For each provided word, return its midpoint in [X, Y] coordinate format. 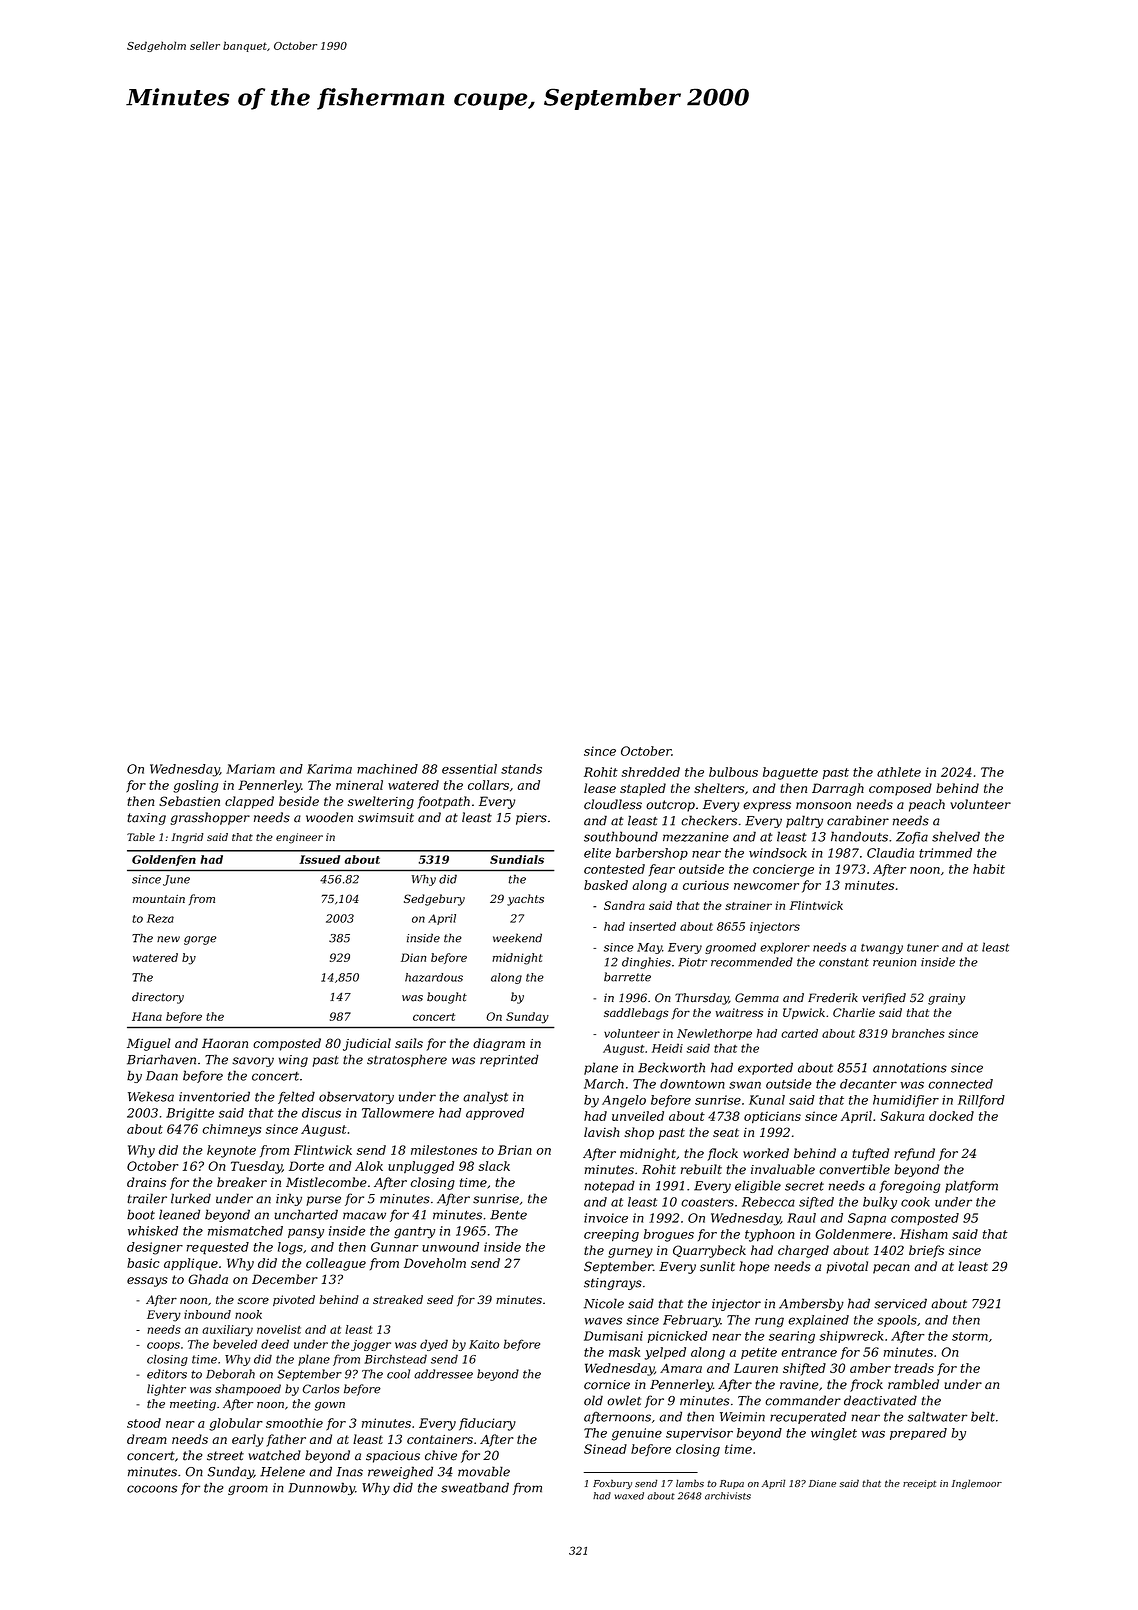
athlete [899, 772]
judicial [367, 1044]
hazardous [434, 977]
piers [531, 819]
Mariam [250, 769]
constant [844, 962]
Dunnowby [322, 1488]
